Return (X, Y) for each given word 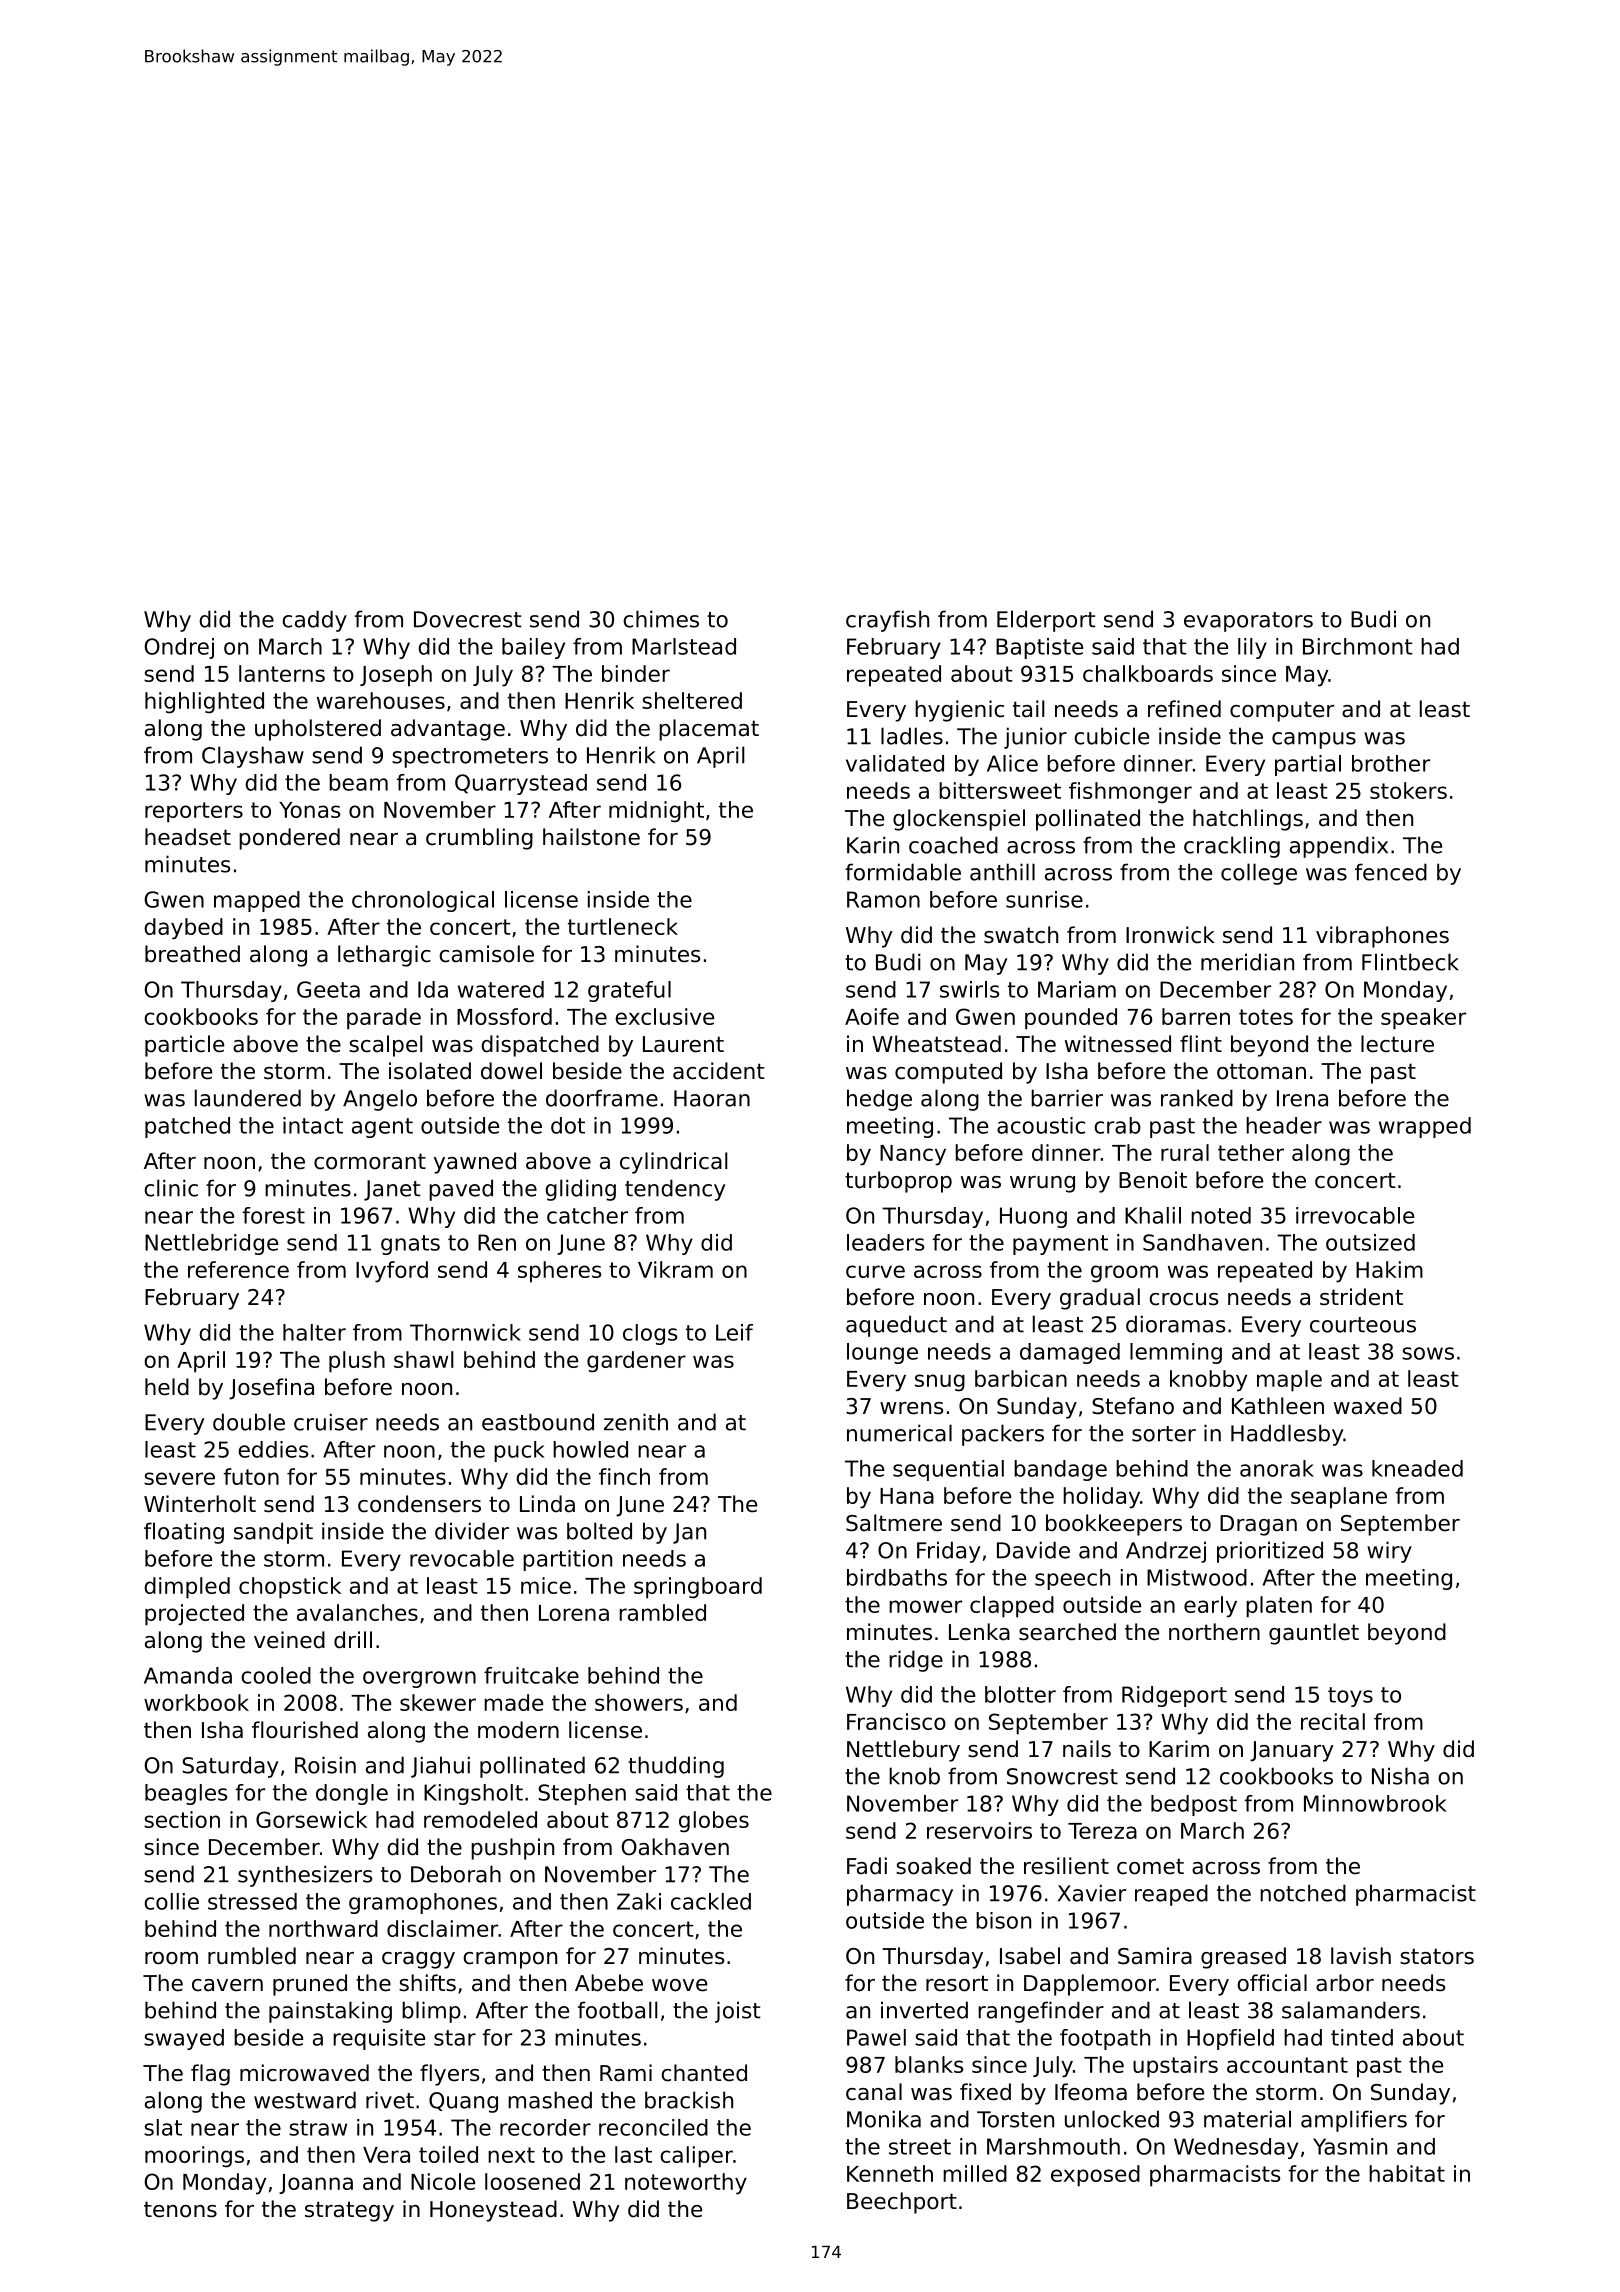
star (455, 2038)
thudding (676, 1767)
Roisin (325, 1765)
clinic (171, 1188)
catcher (587, 1215)
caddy (314, 621)
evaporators (1248, 622)
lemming (1176, 1353)
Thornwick (465, 1332)
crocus (1183, 1299)
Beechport (902, 2203)
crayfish (887, 621)
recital (1333, 1721)
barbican (1021, 1378)
